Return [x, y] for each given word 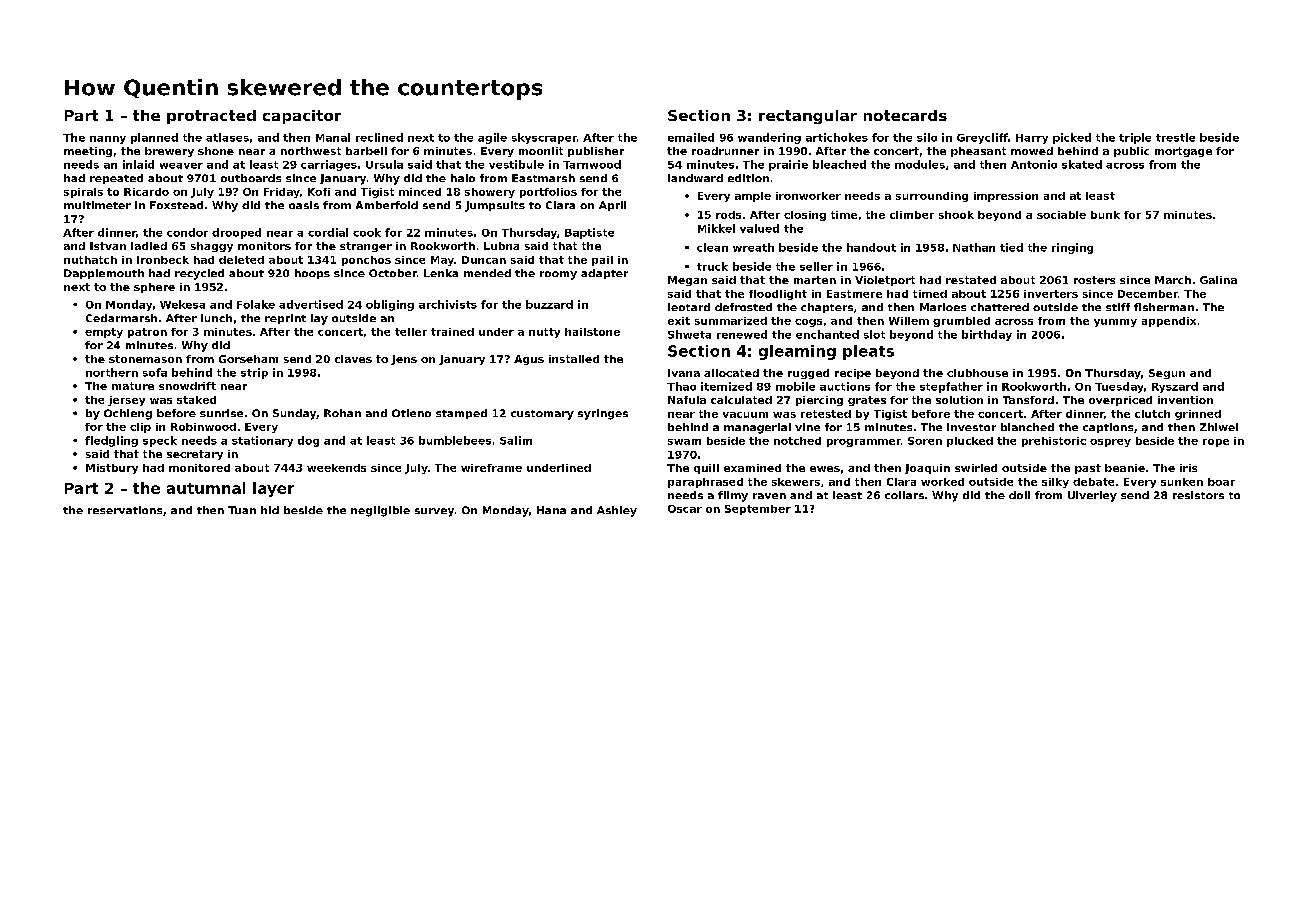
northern [112, 372]
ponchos [366, 261]
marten [815, 280]
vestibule [516, 164]
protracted [211, 117]
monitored [199, 468]
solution [959, 400]
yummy [1115, 323]
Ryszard [1175, 387]
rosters [1094, 280]
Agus [529, 360]
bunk [1105, 215]
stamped [461, 414]
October [393, 273]
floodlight [778, 295]
